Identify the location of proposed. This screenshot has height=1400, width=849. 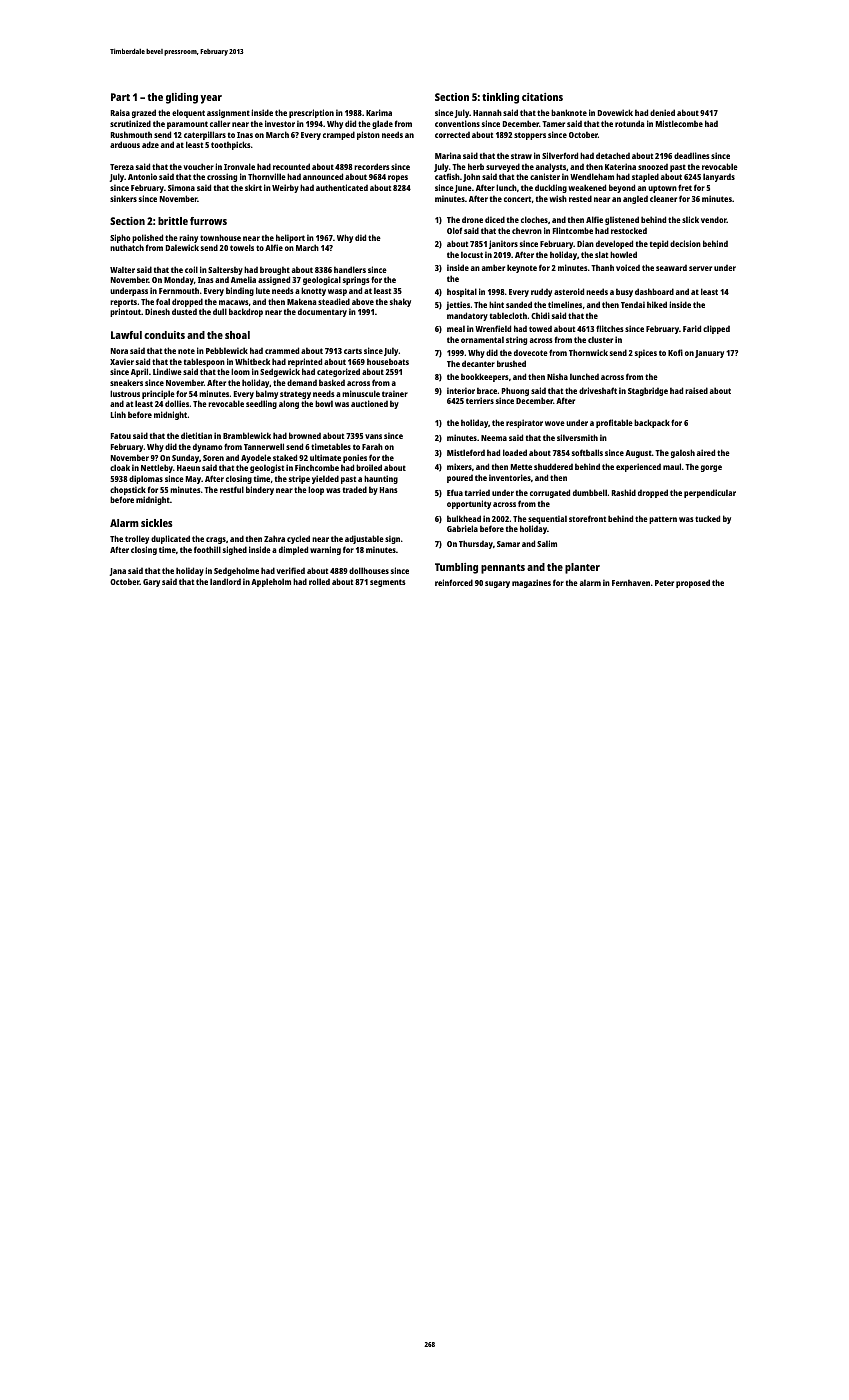
(693, 583).
